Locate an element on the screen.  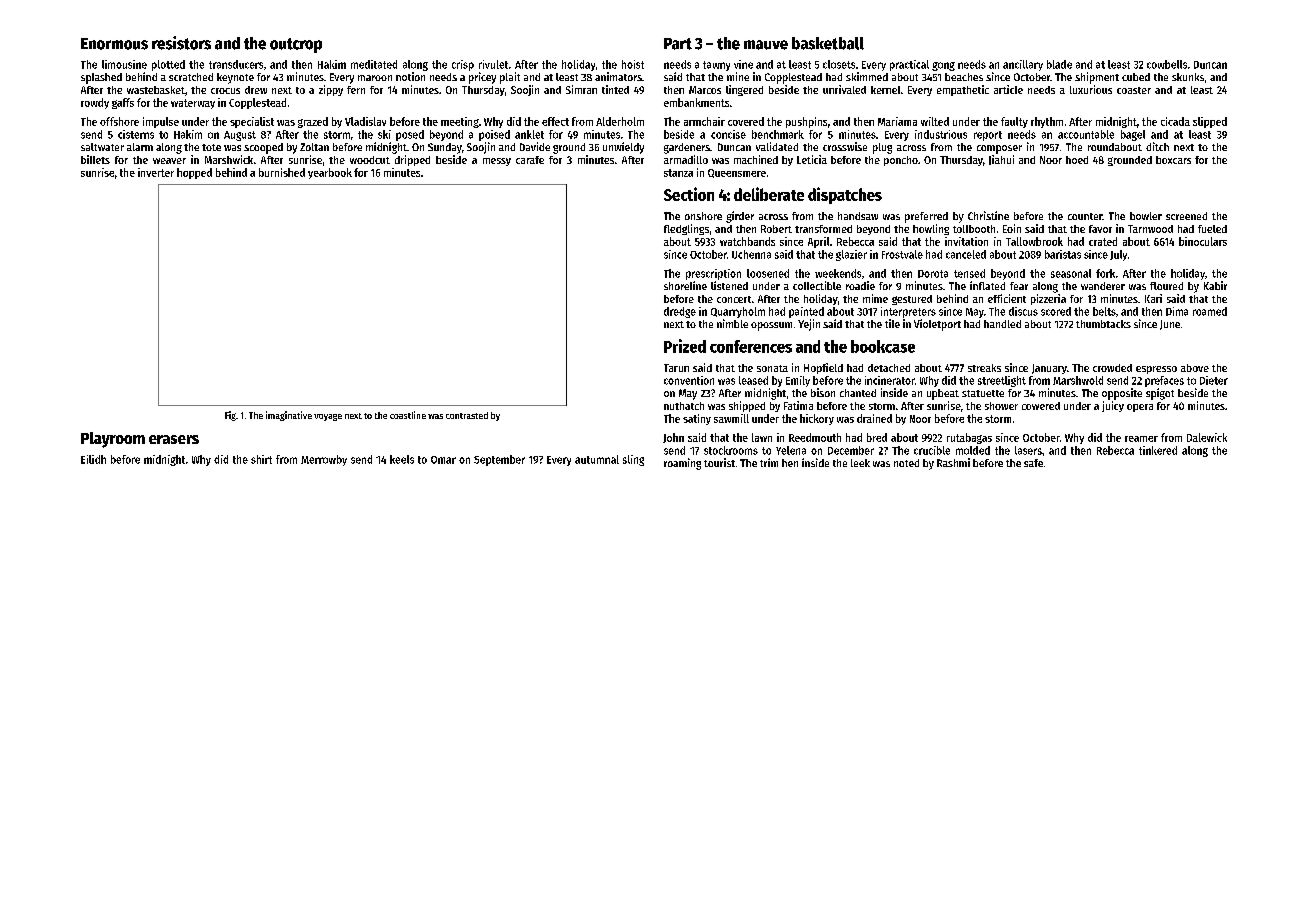
basketball is located at coordinates (828, 43).
